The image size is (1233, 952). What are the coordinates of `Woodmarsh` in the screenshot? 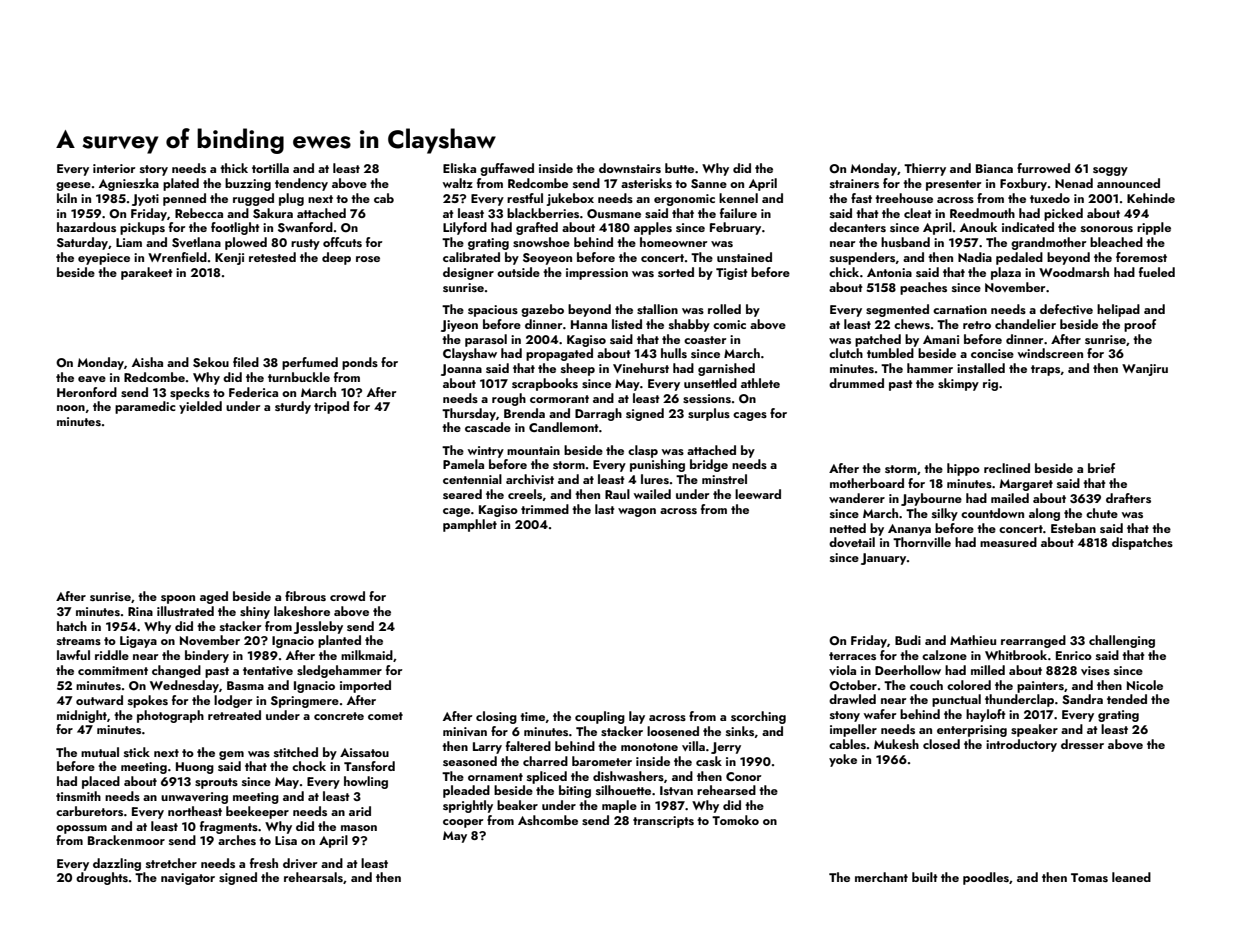 It's located at (1074, 272).
